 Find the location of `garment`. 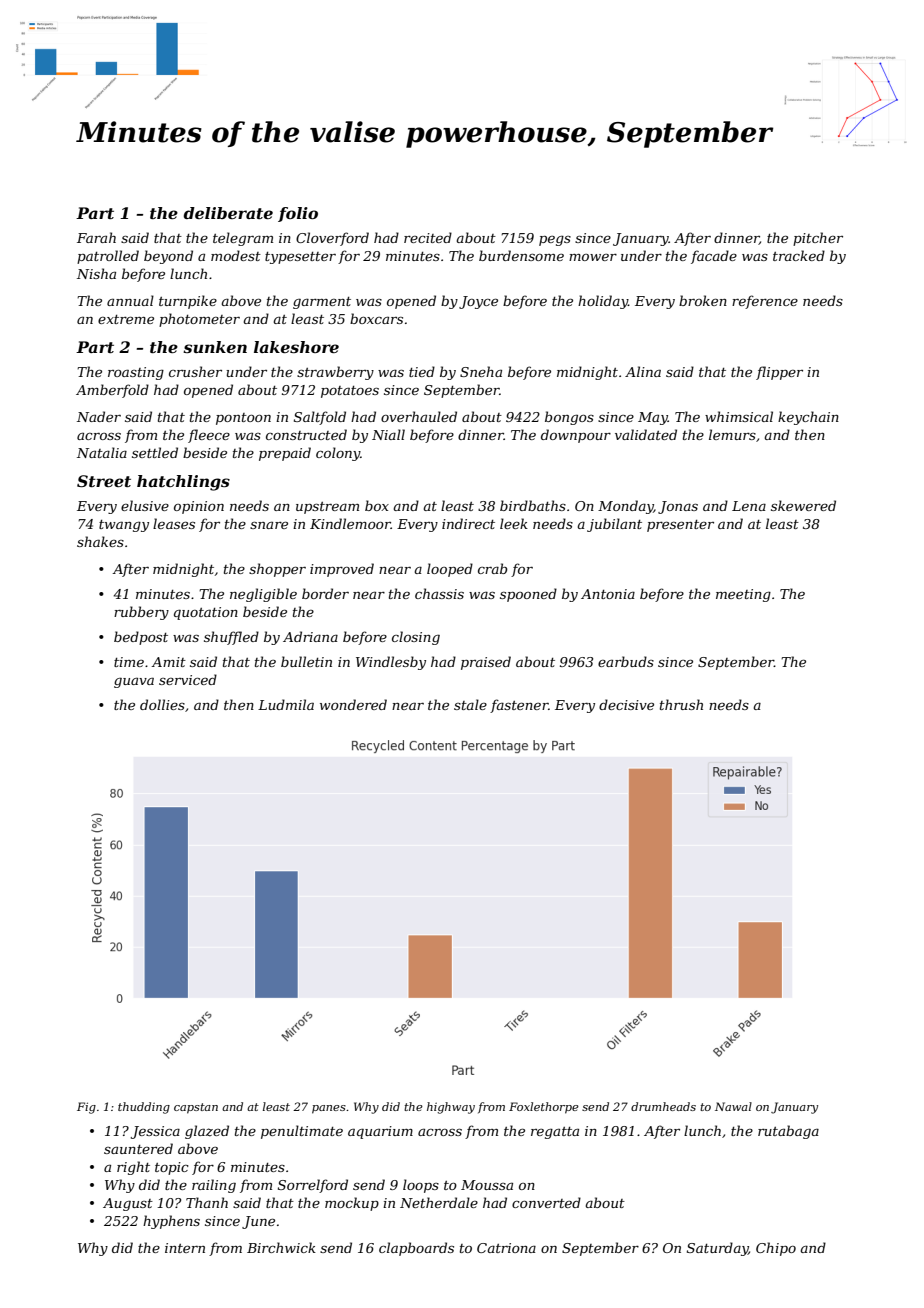

garment is located at coordinates (322, 303).
